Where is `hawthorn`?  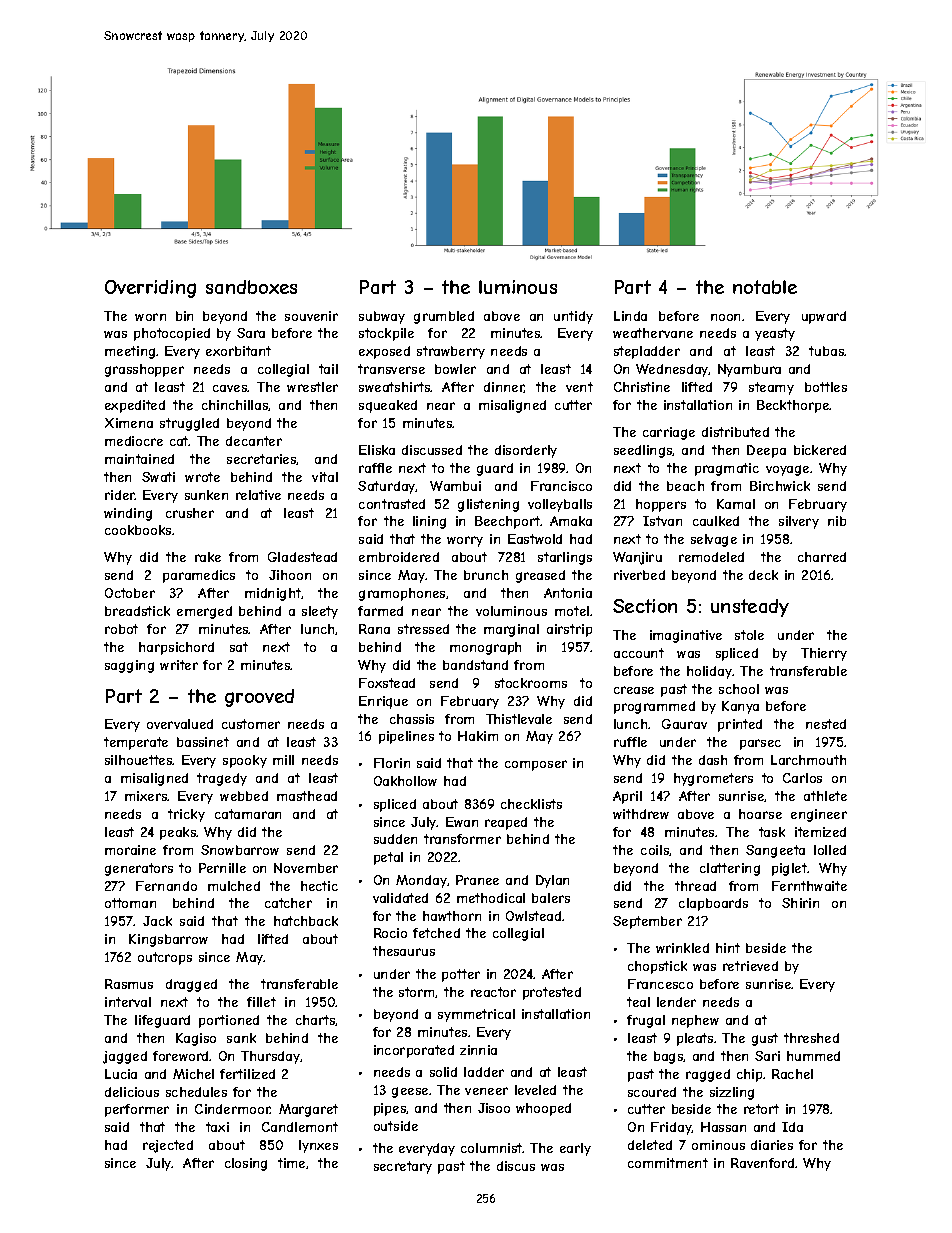
hawthorn is located at coordinates (452, 916).
